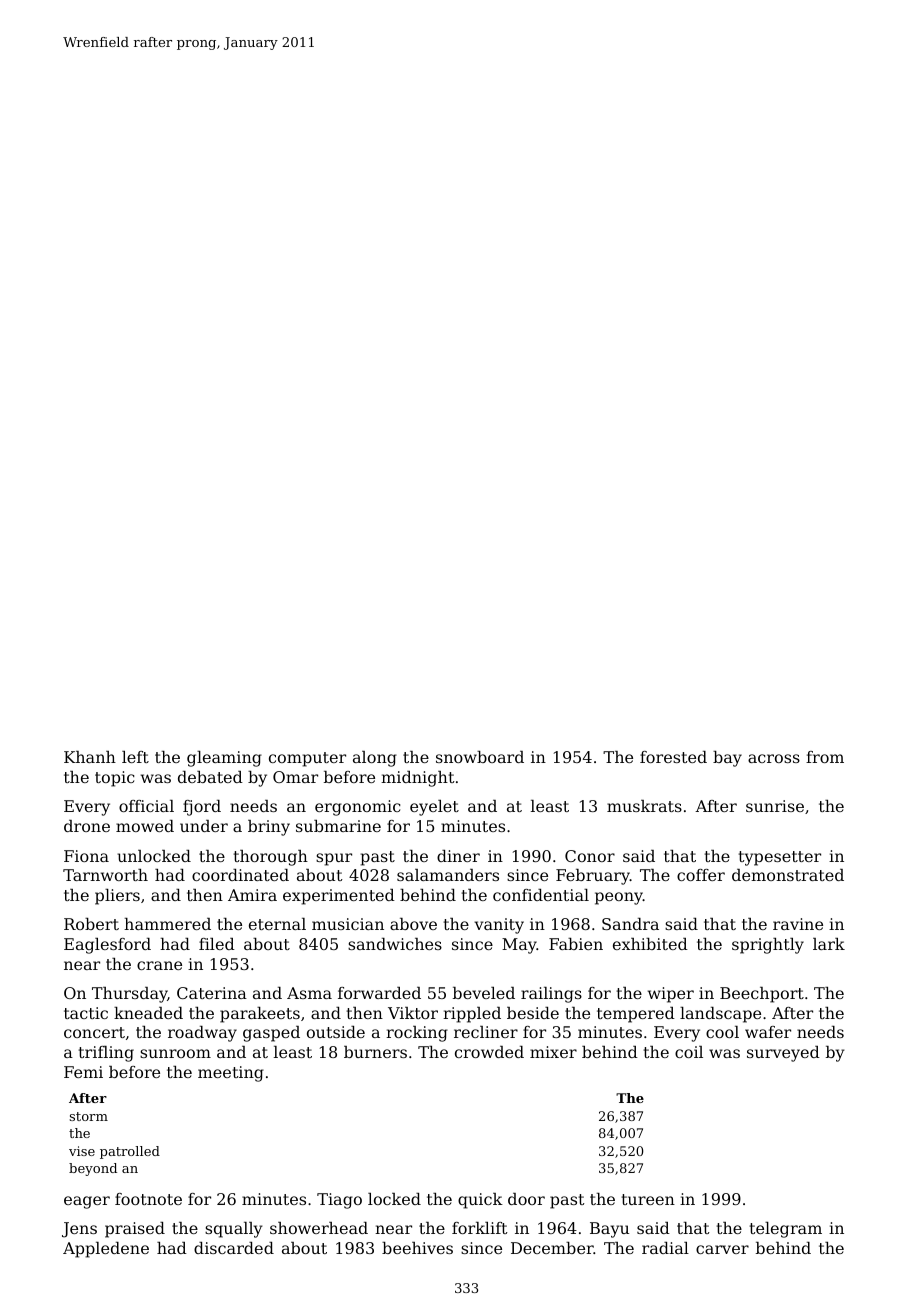 The image size is (908, 1316). What do you see at coordinates (90, 757) in the screenshot?
I see `Khanh` at bounding box center [90, 757].
